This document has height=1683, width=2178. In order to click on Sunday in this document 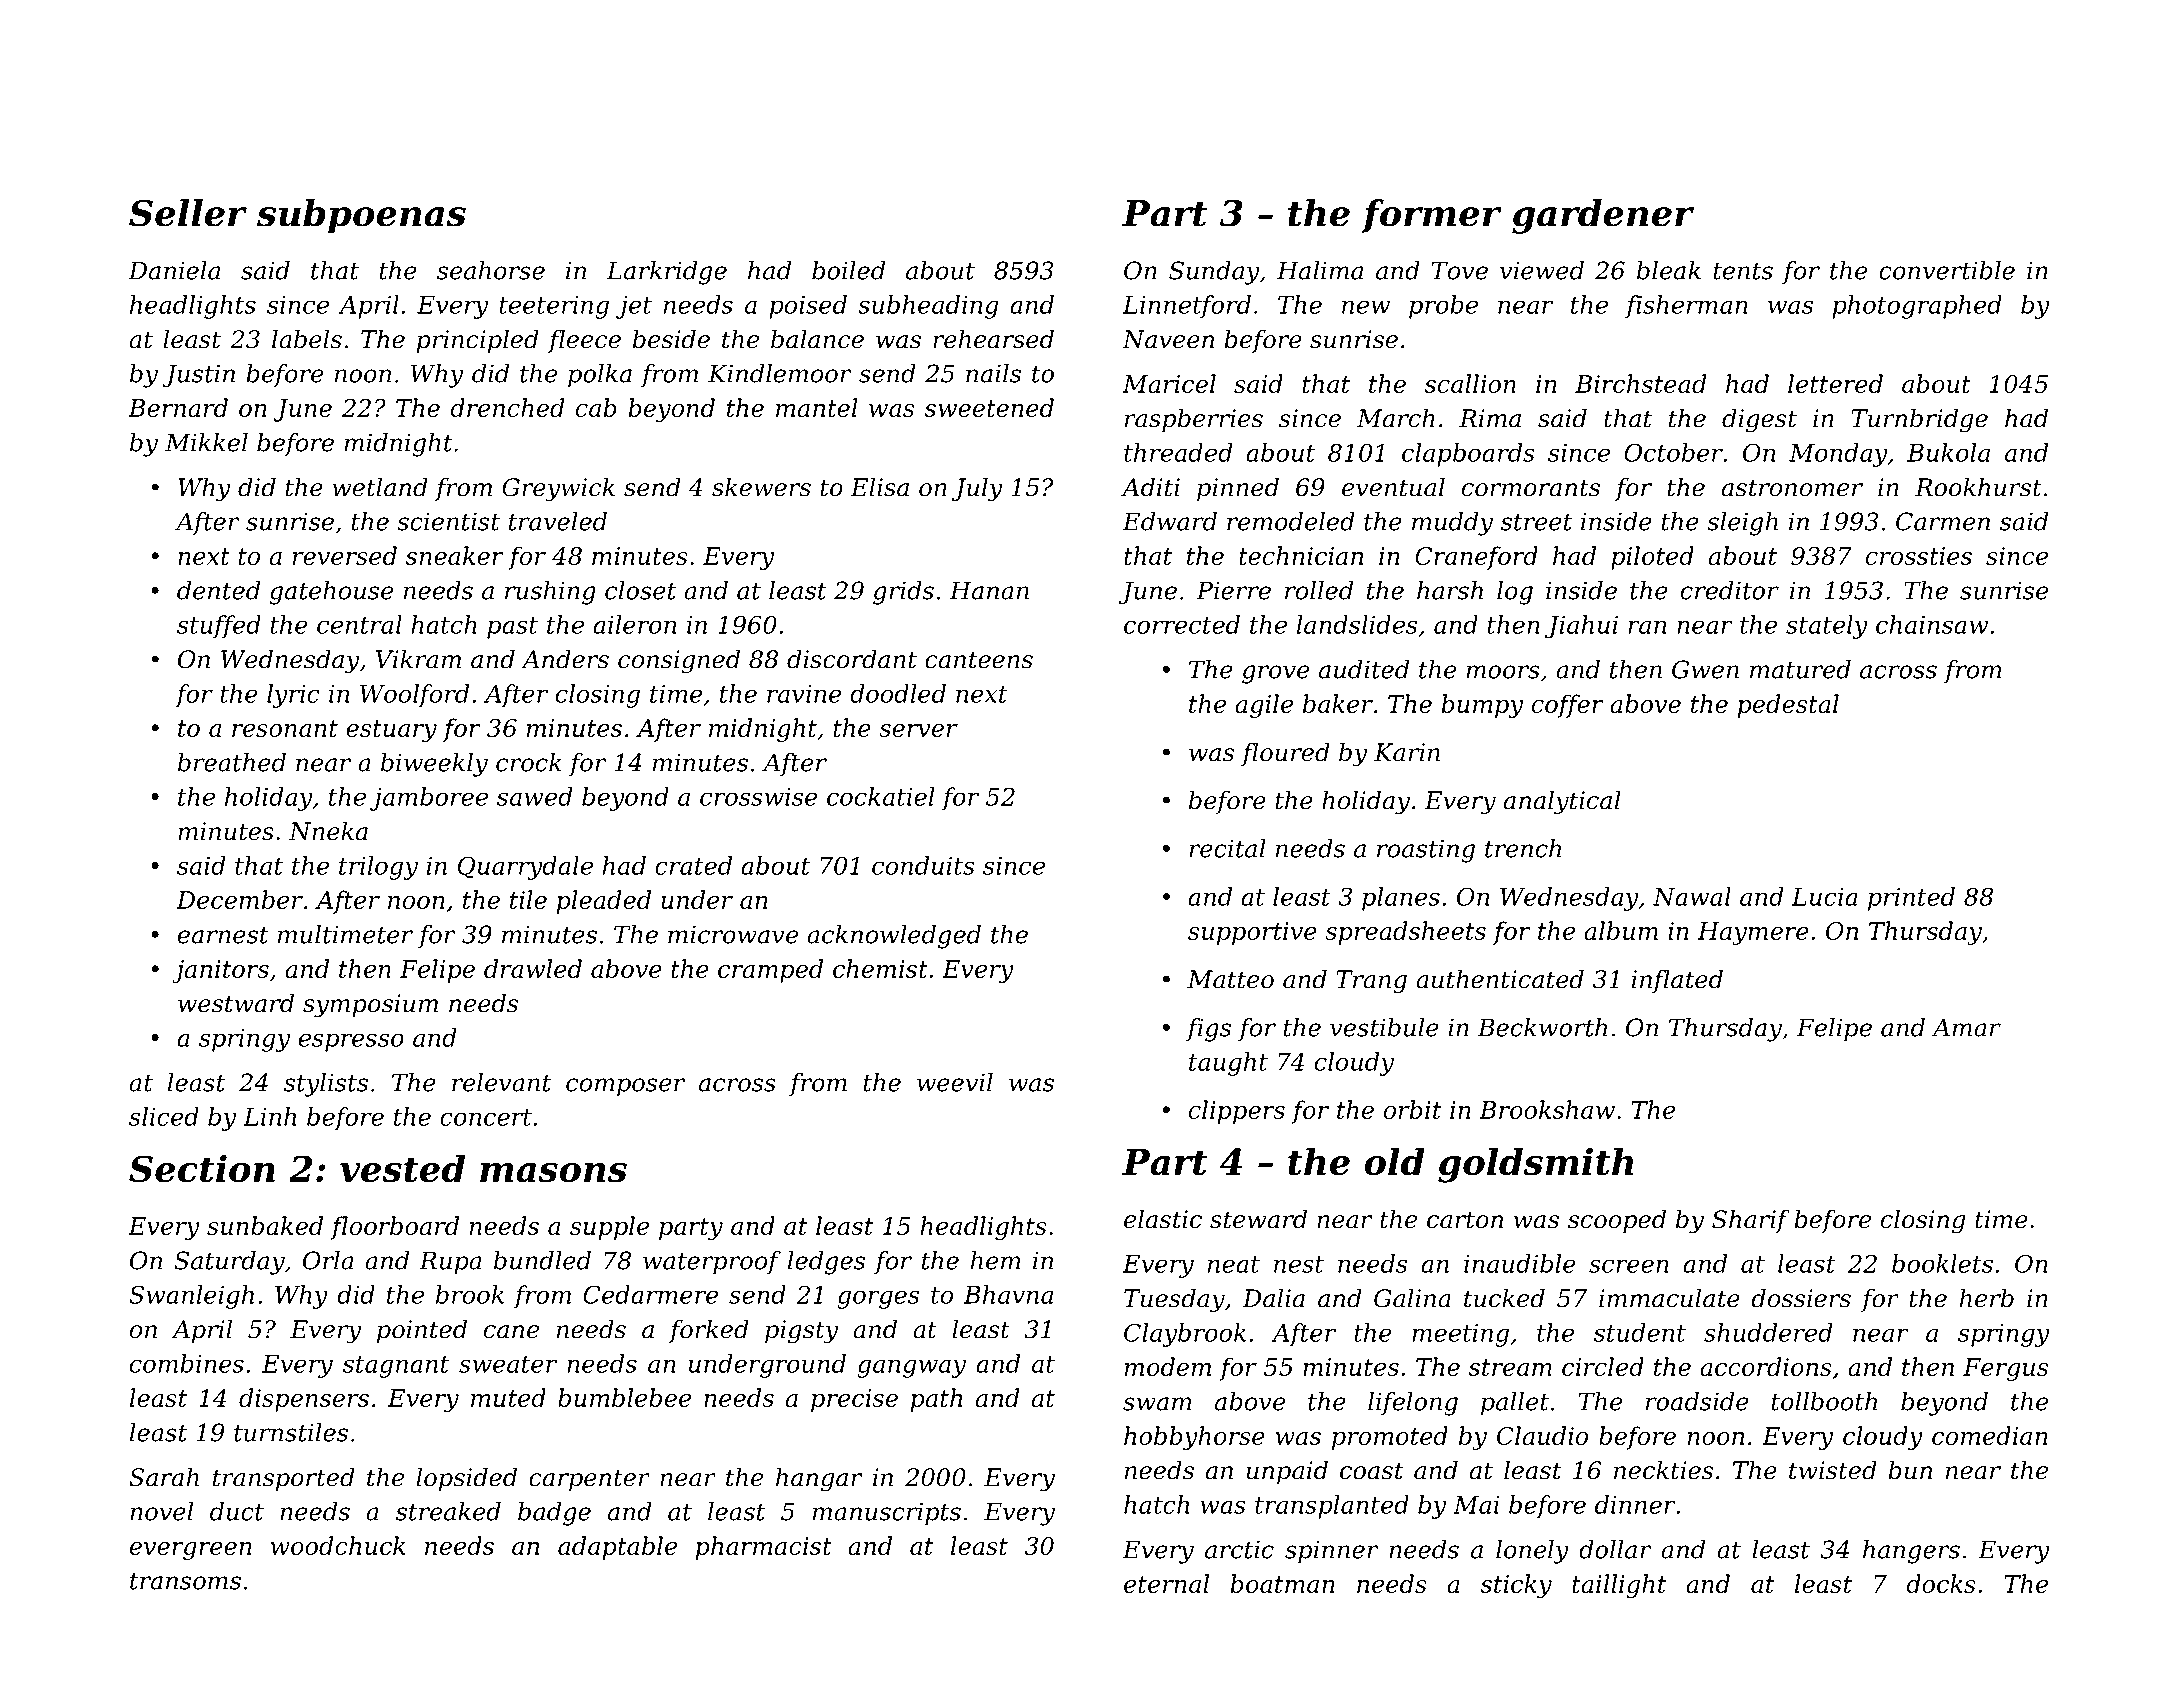, I will do `click(1214, 273)`.
